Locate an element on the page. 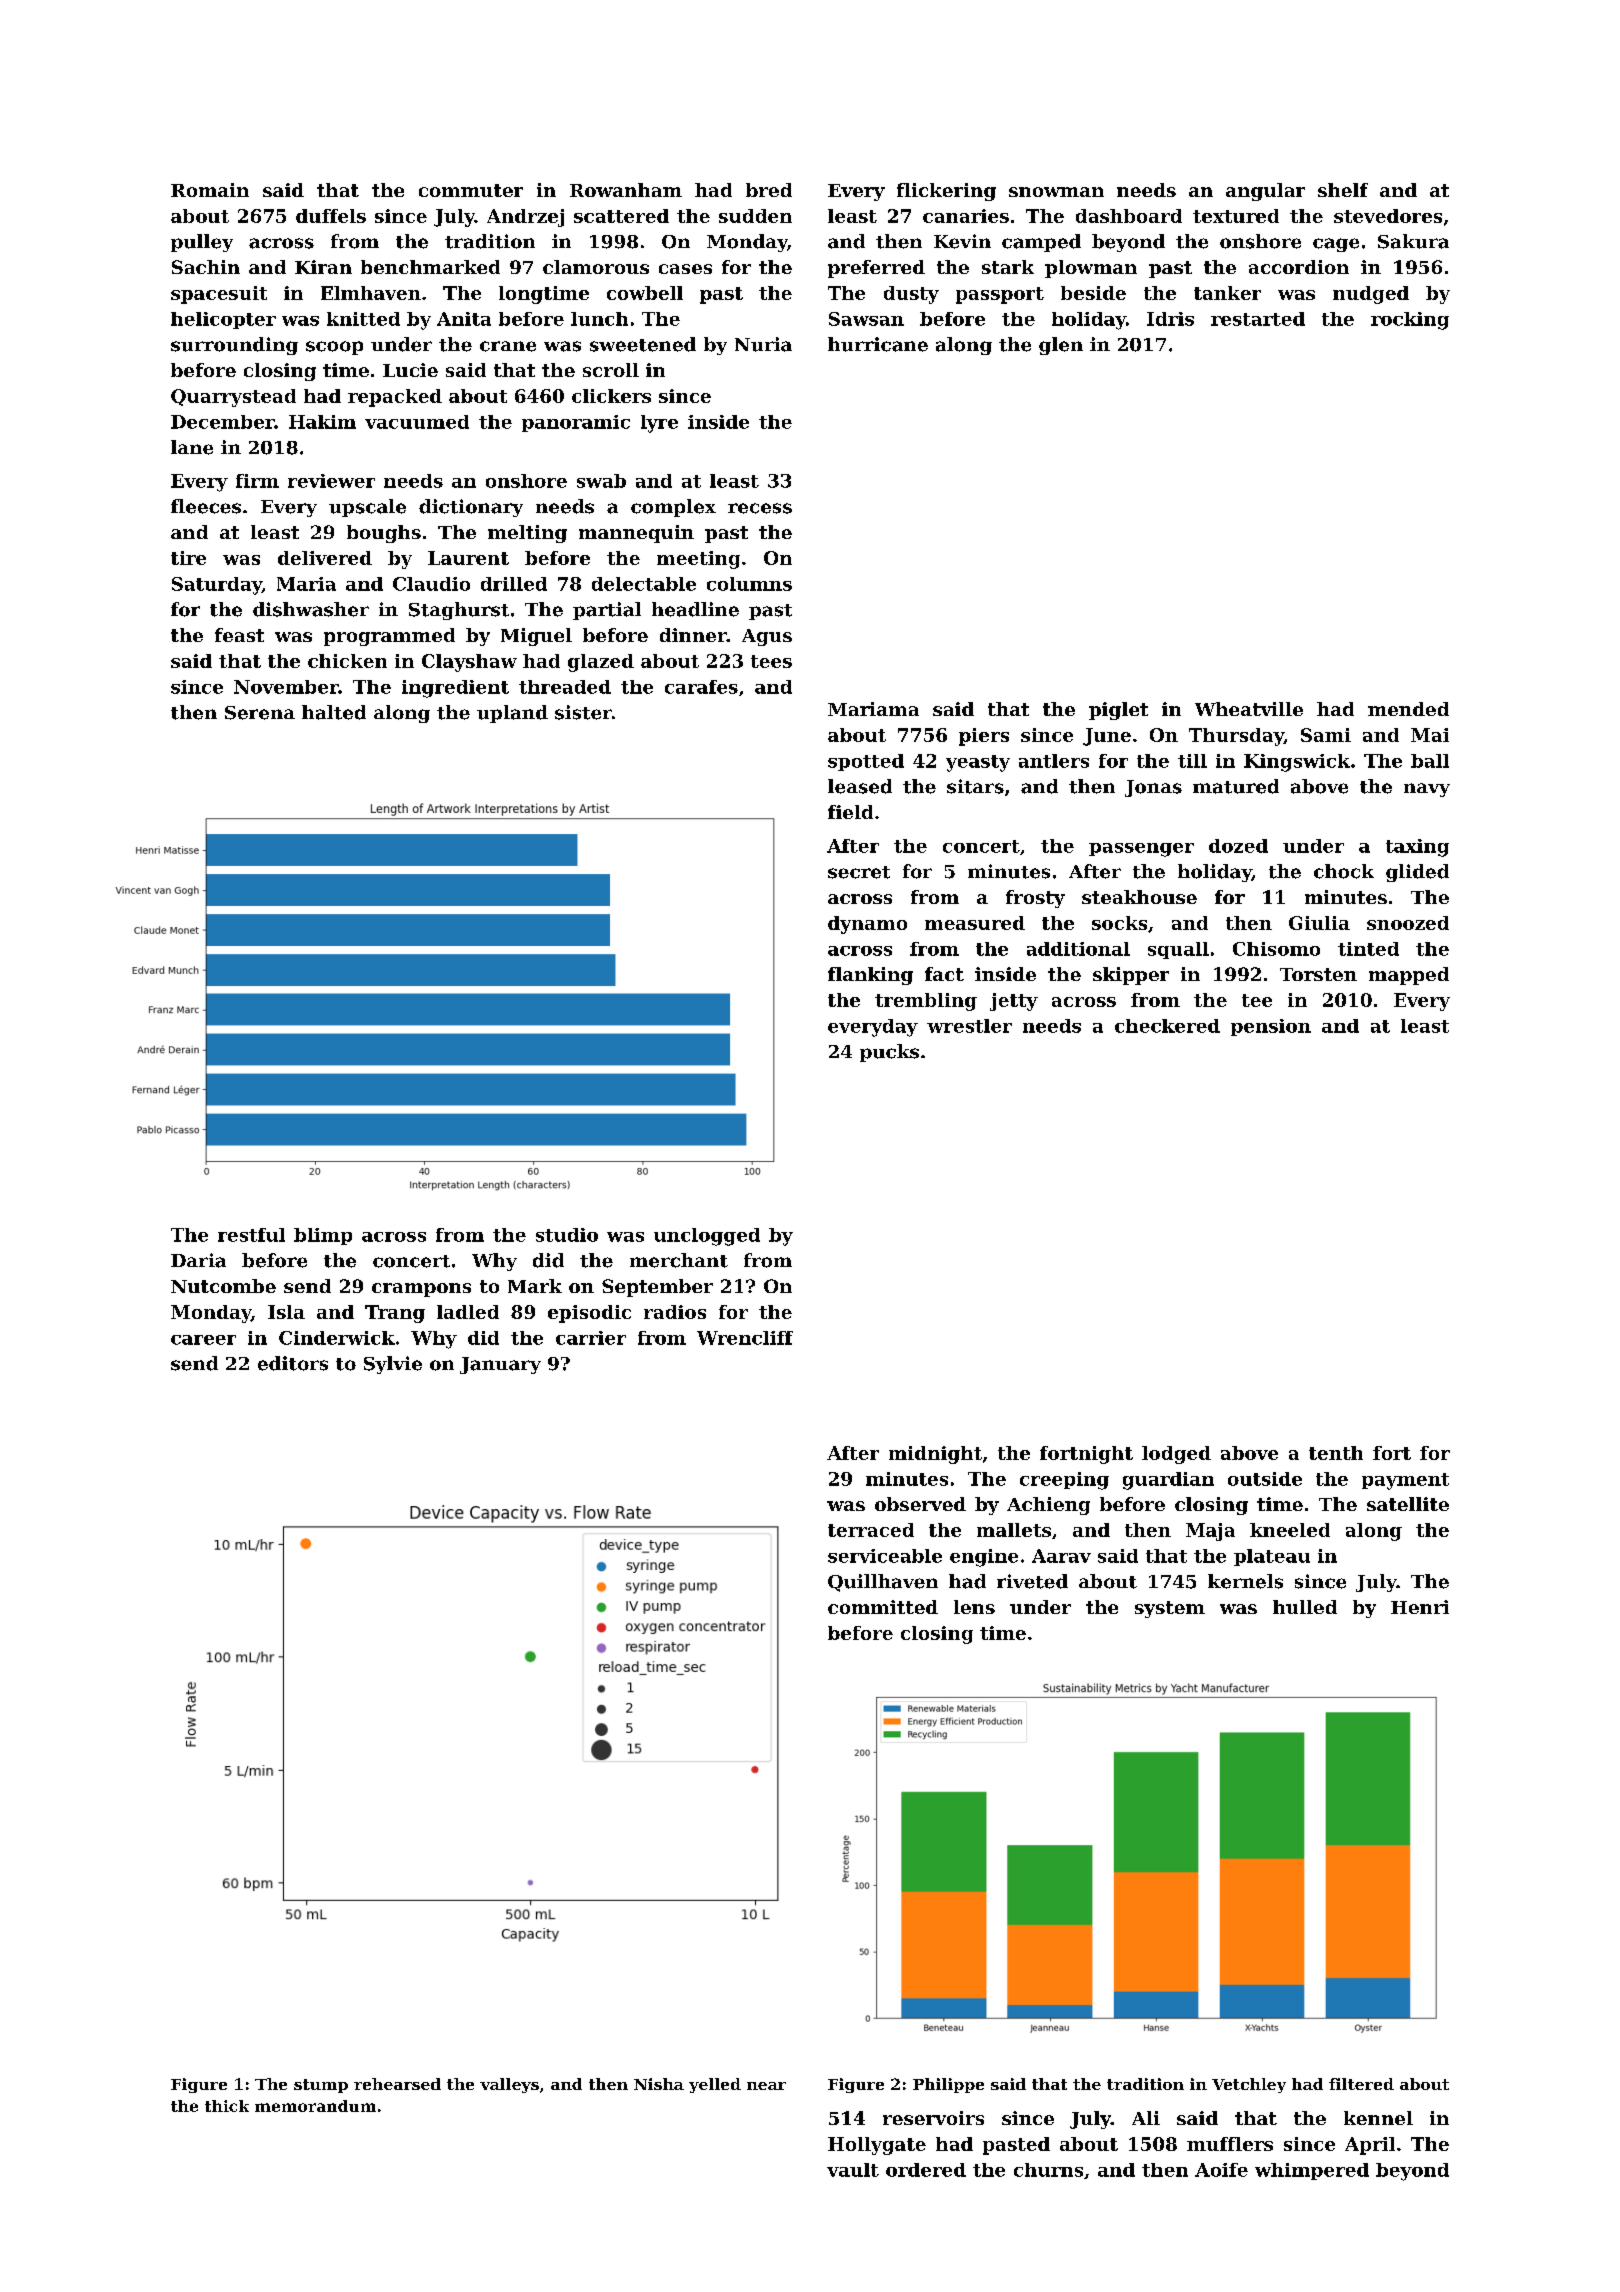 The image size is (1620, 2292). valleys is located at coordinates (509, 2085).
